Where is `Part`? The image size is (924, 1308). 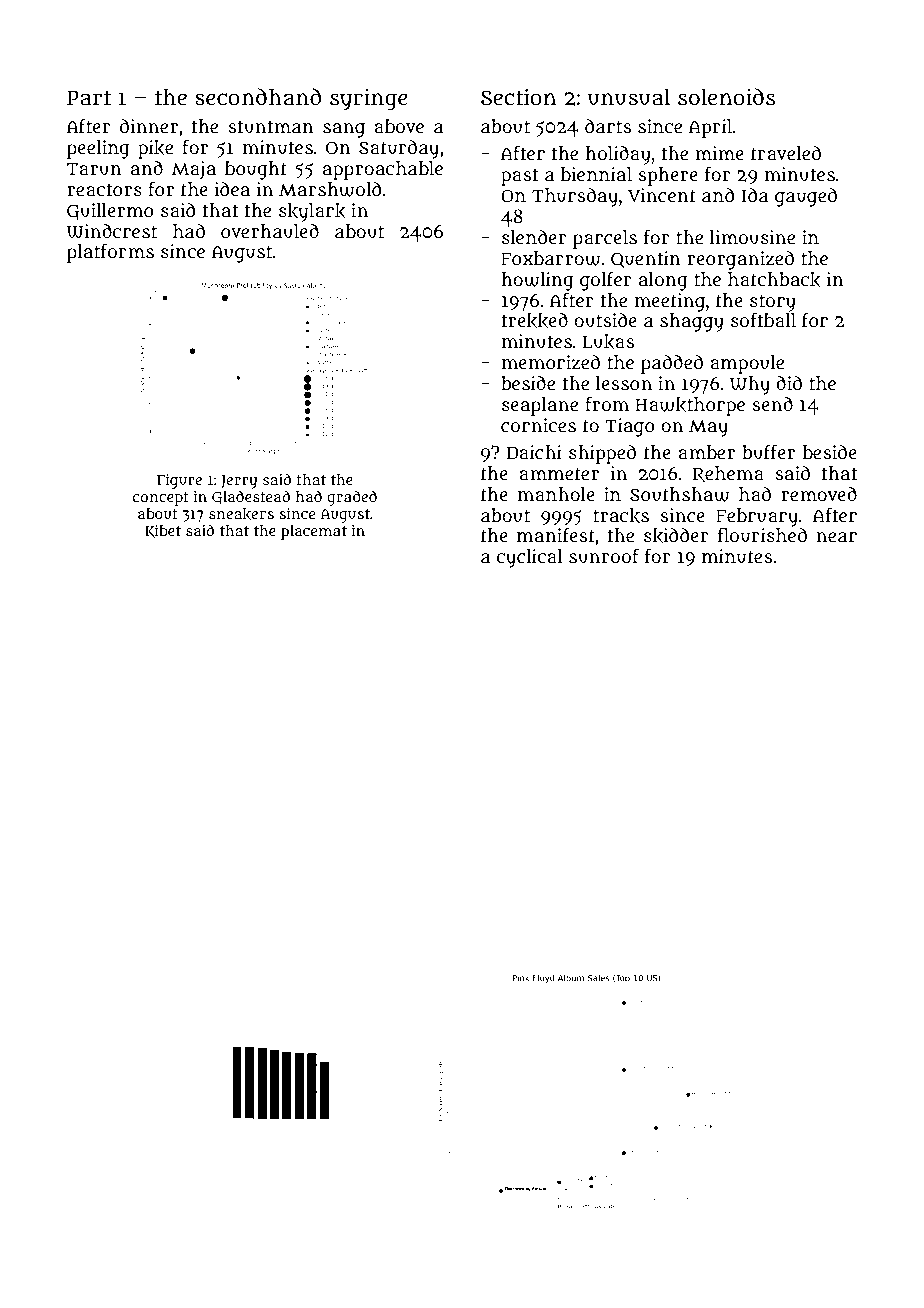
Part is located at coordinates (89, 98).
